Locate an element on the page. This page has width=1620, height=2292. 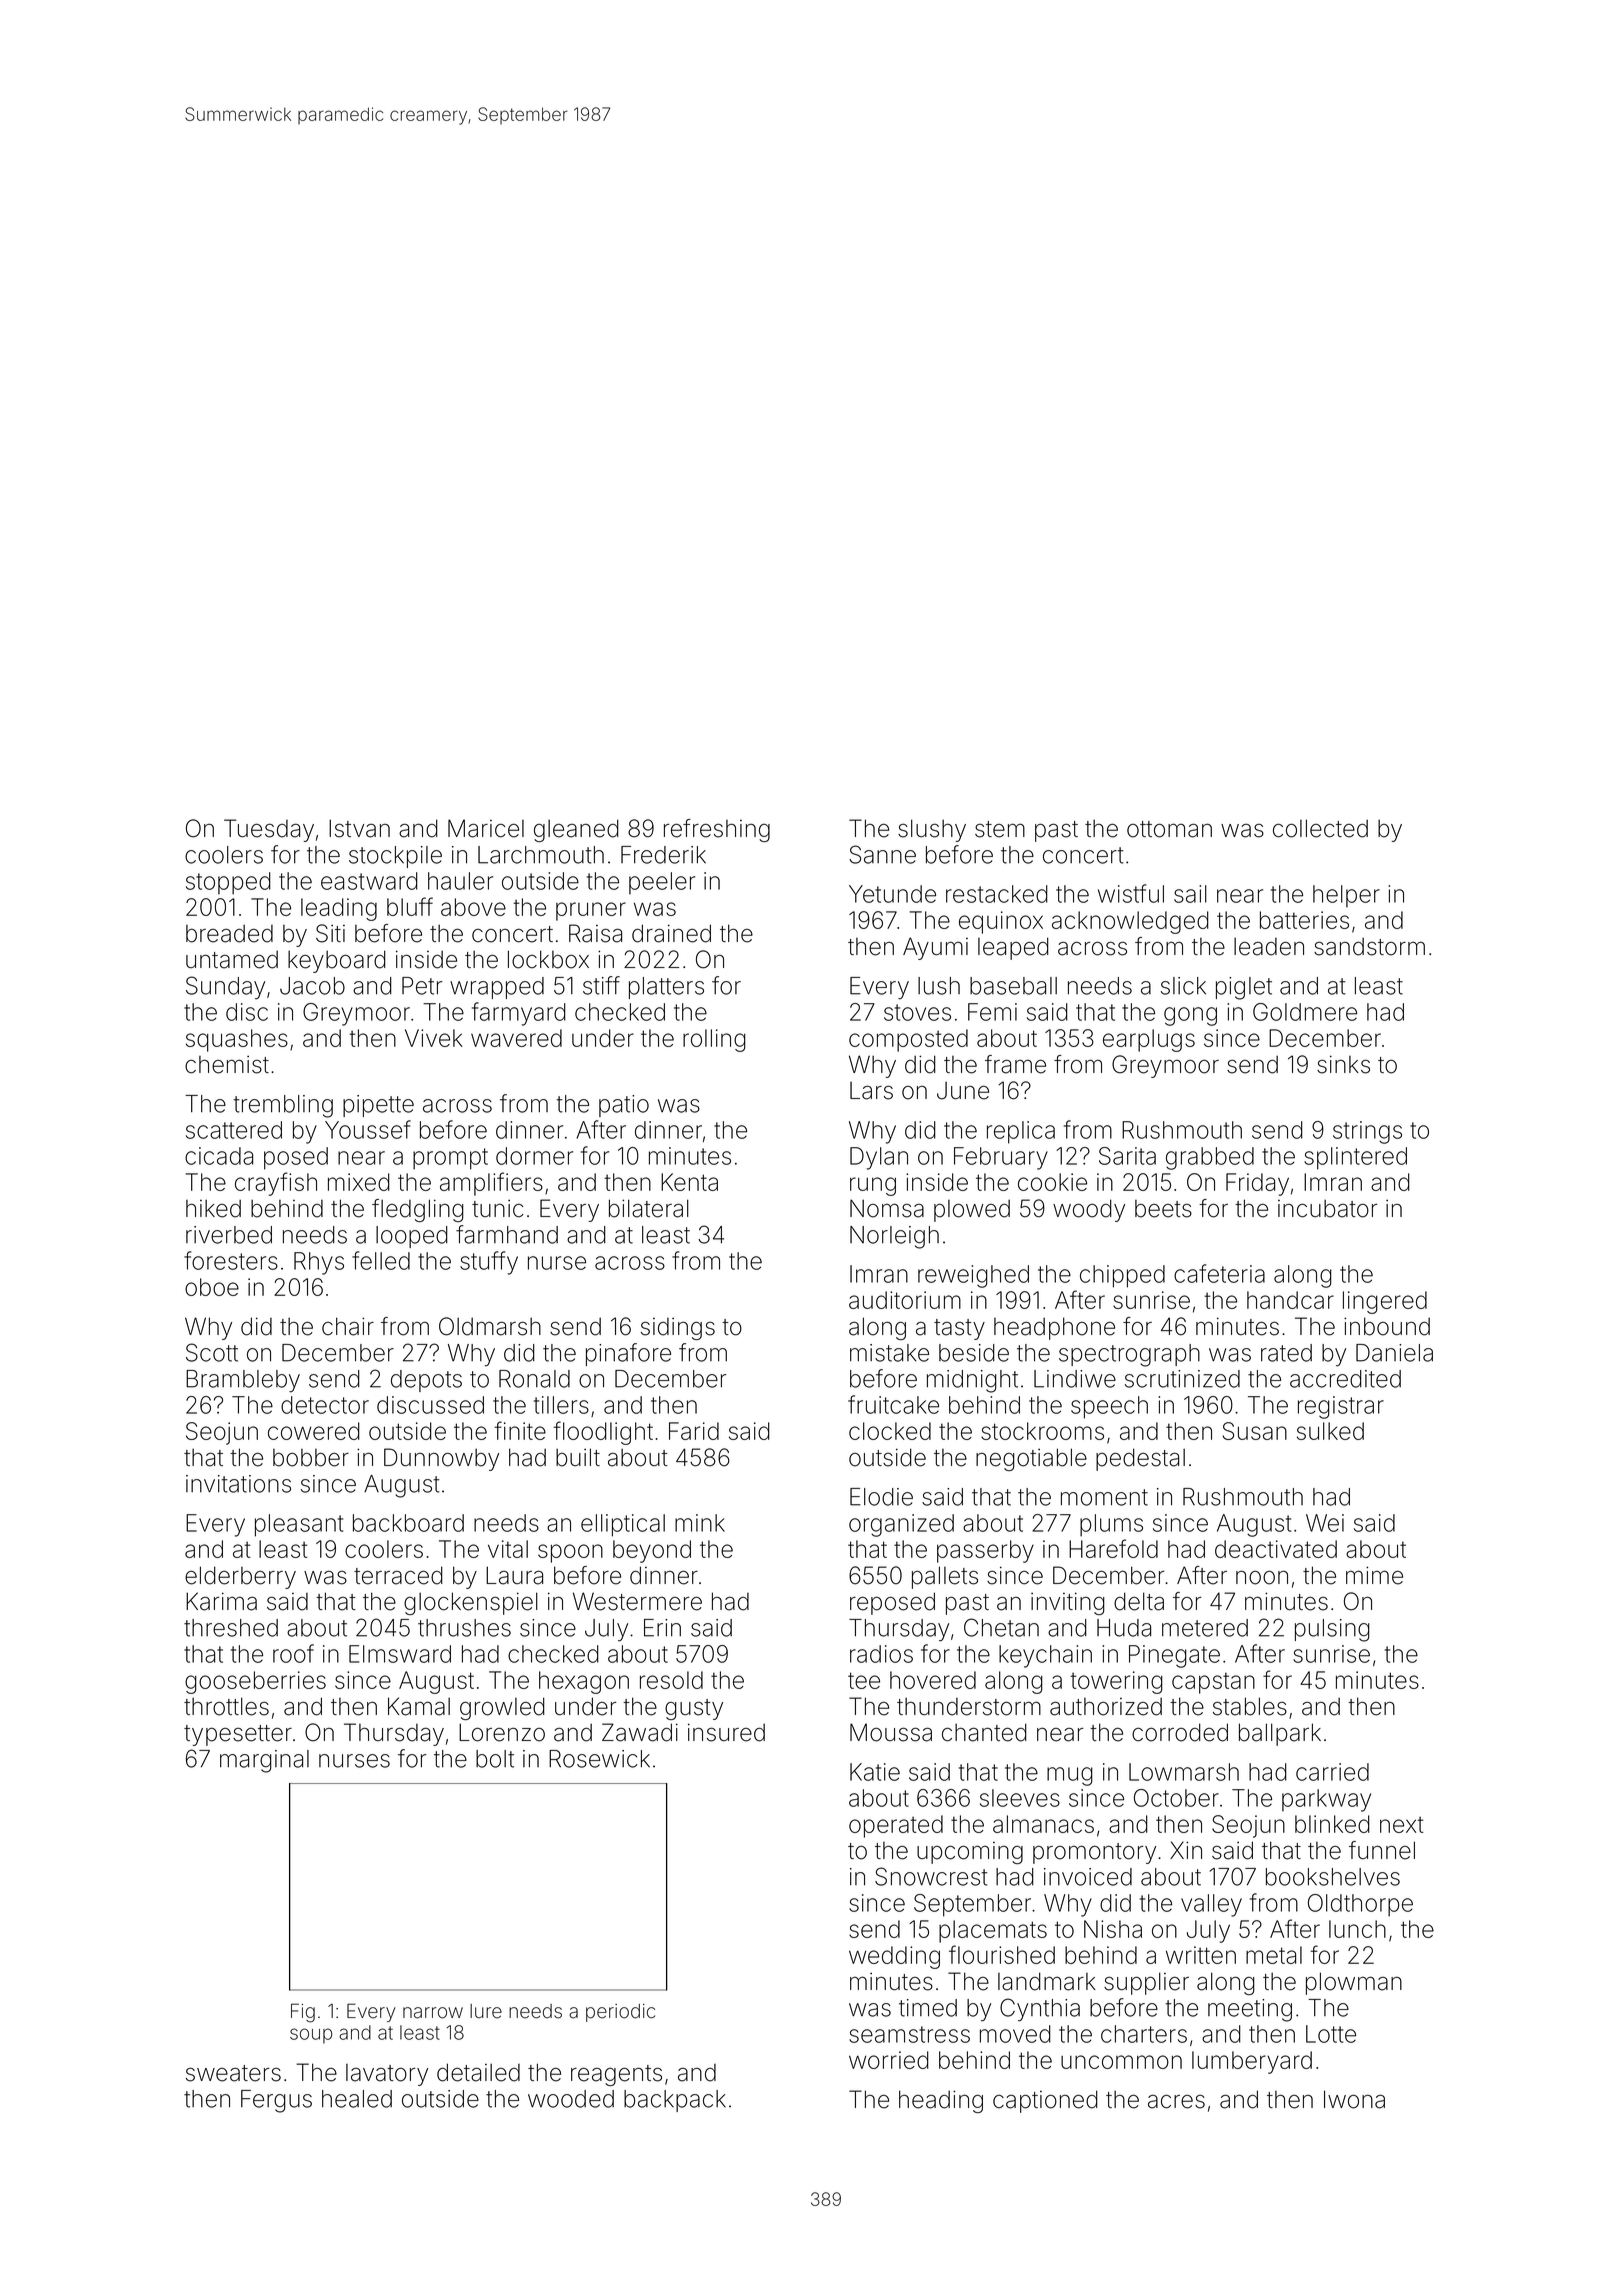
resold is located at coordinates (671, 1680).
